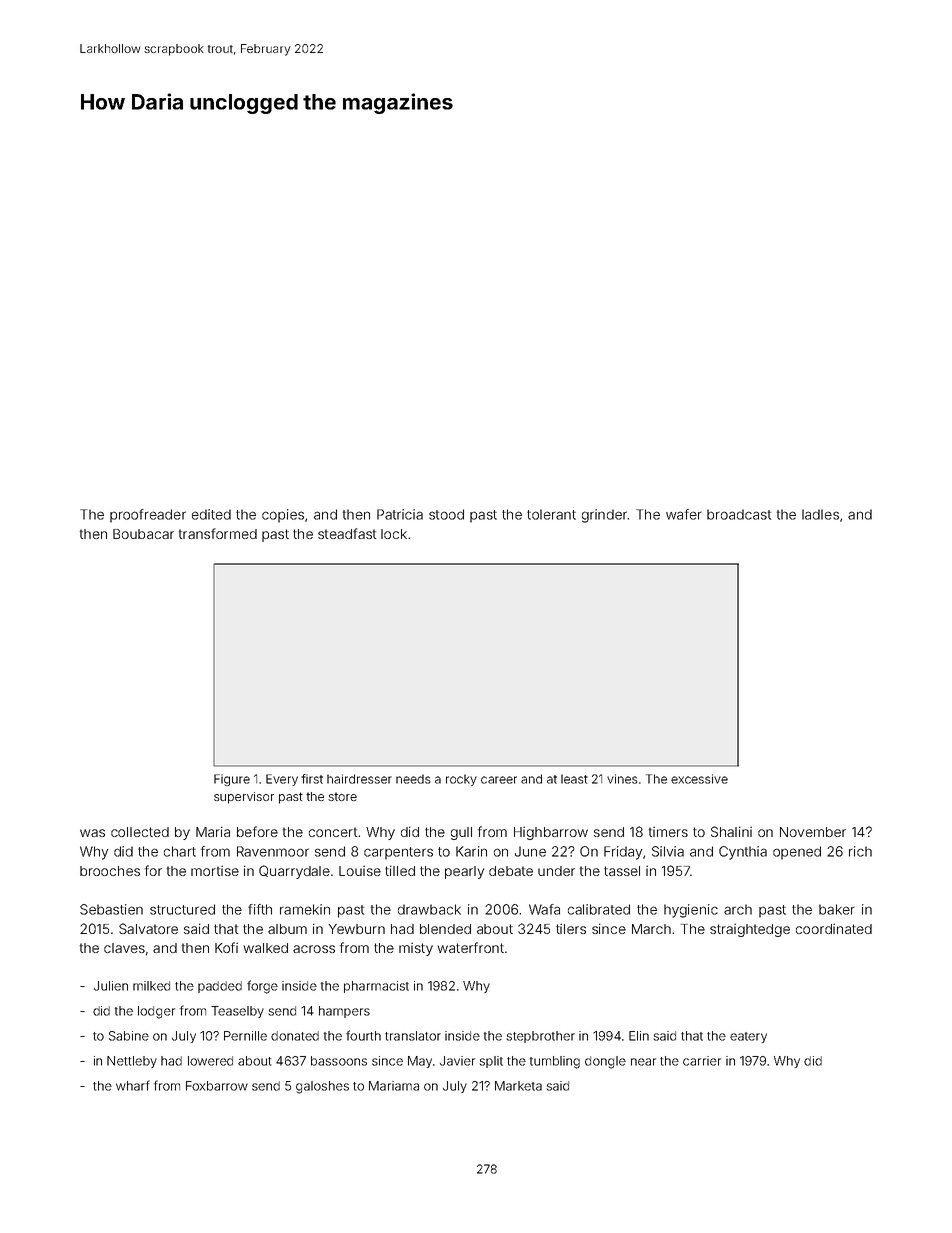  I want to click on tilled, so click(400, 870).
